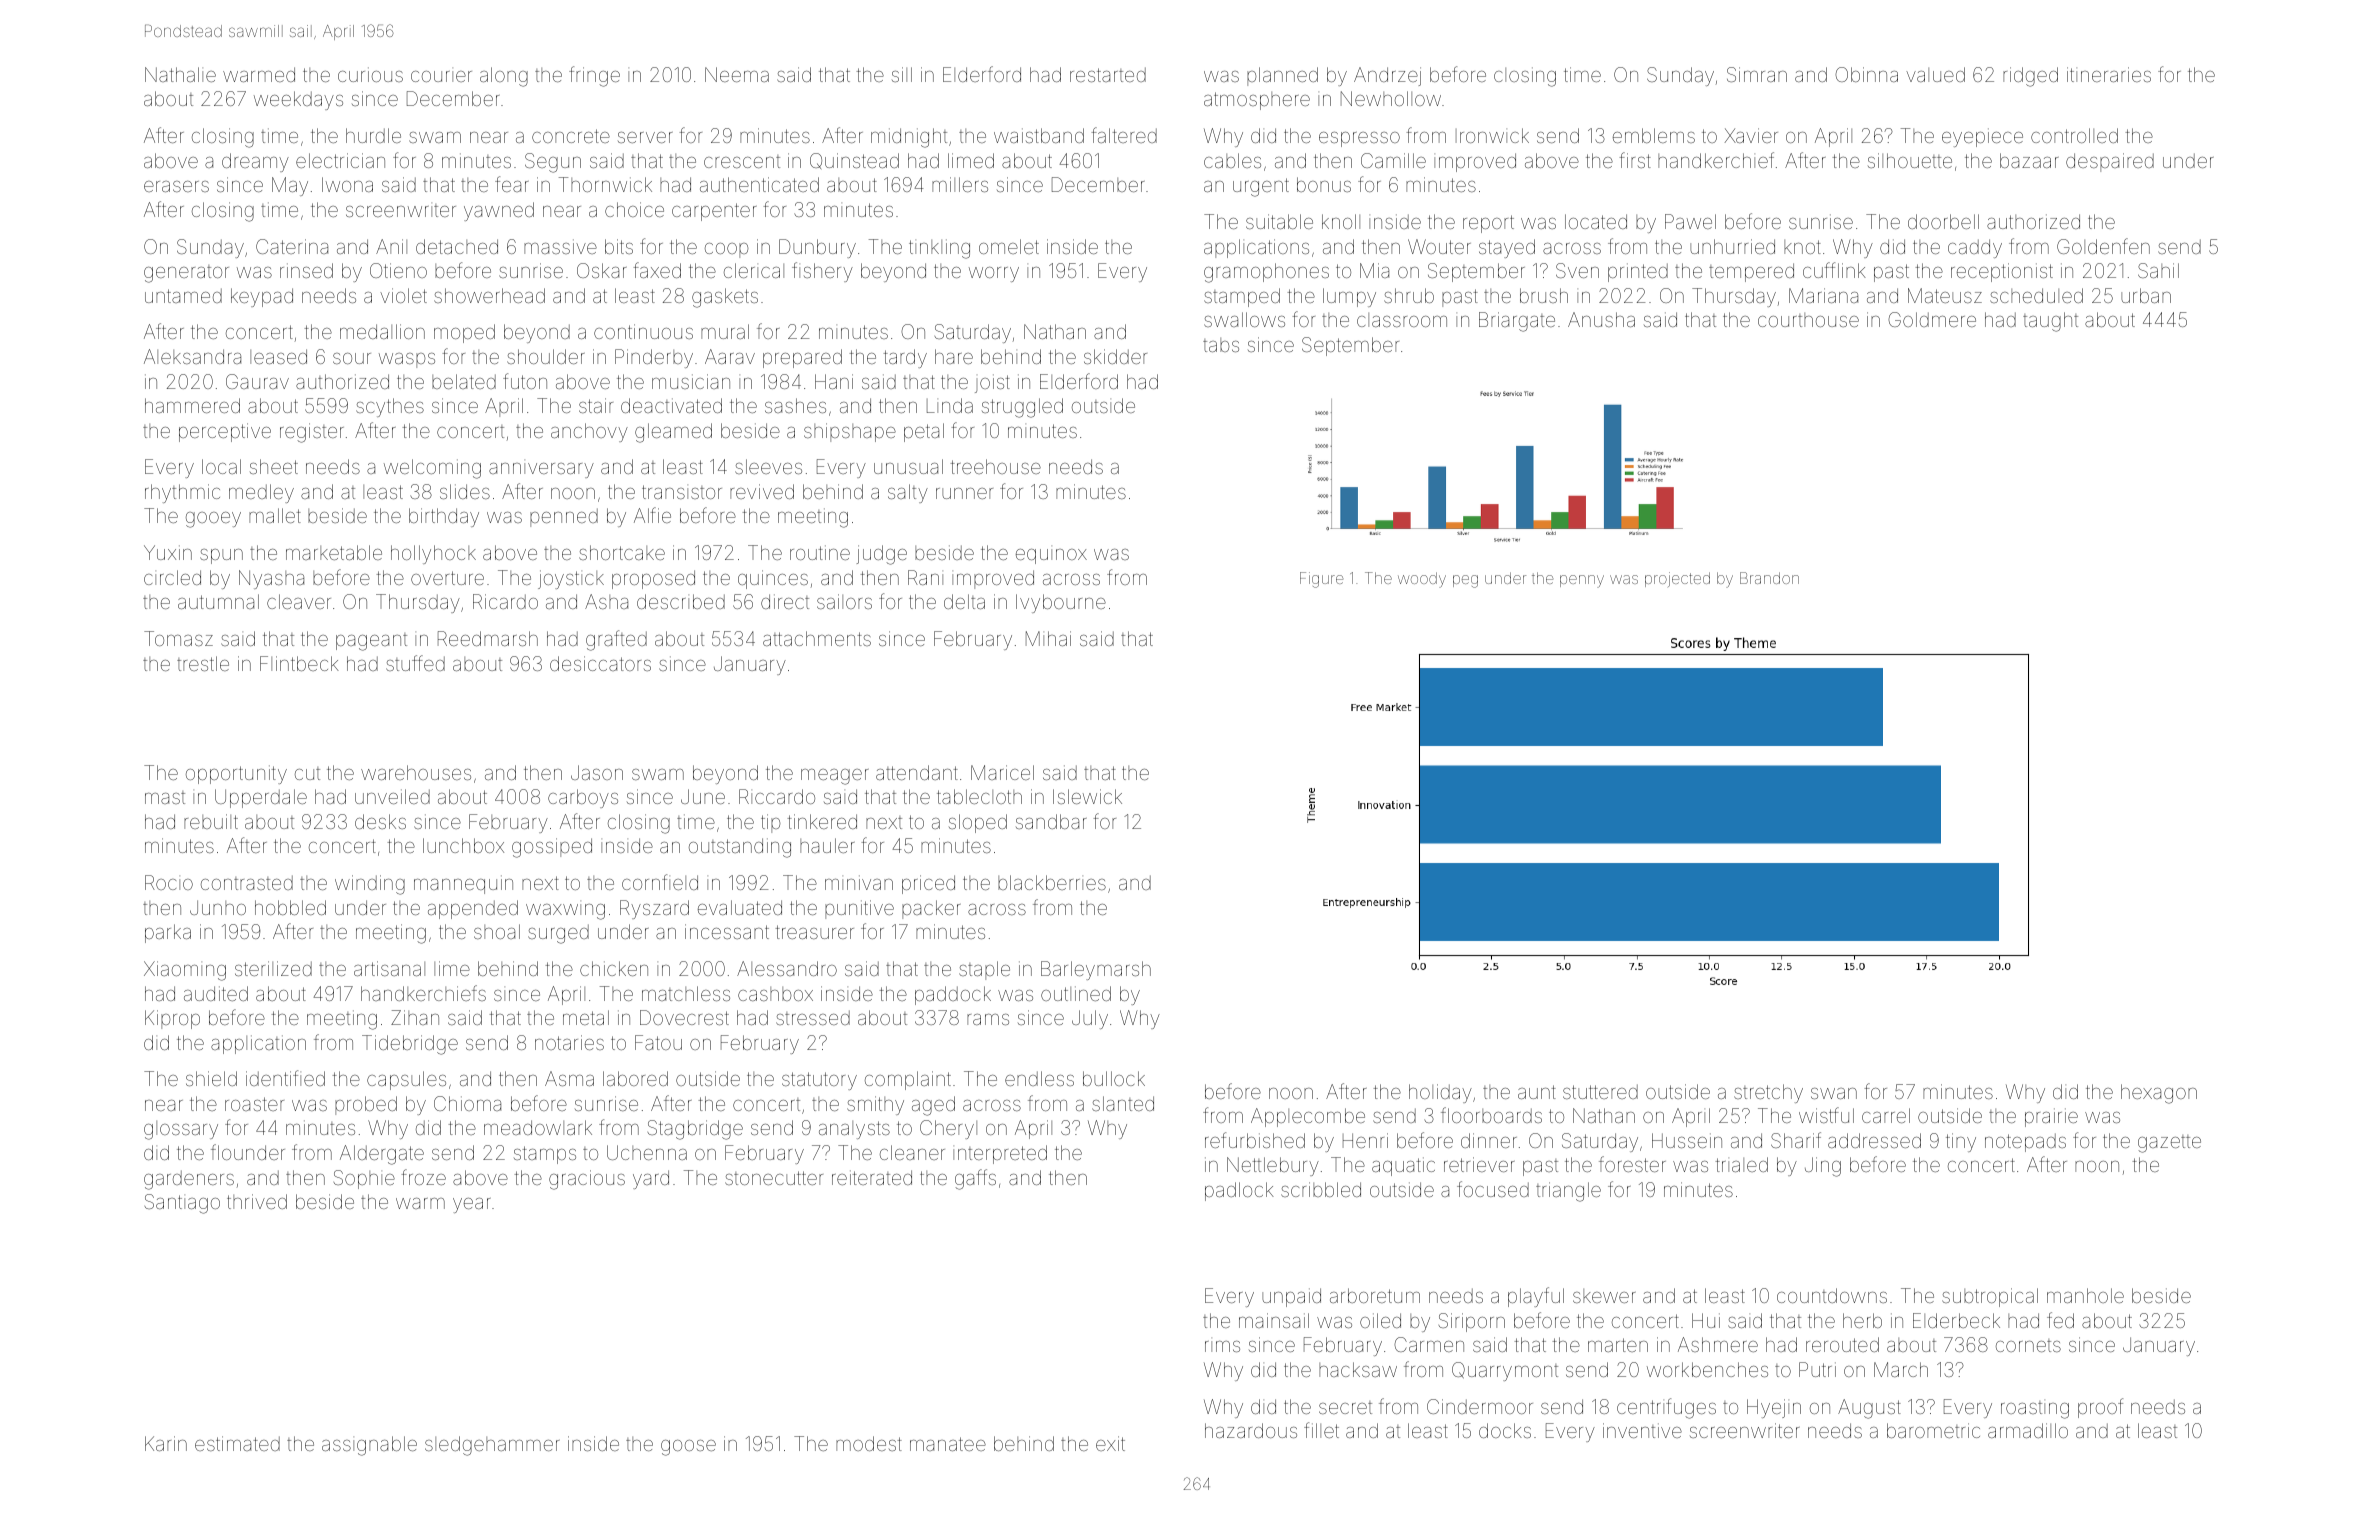  Describe the element at coordinates (2146, 295) in the screenshot. I see `urban` at that location.
